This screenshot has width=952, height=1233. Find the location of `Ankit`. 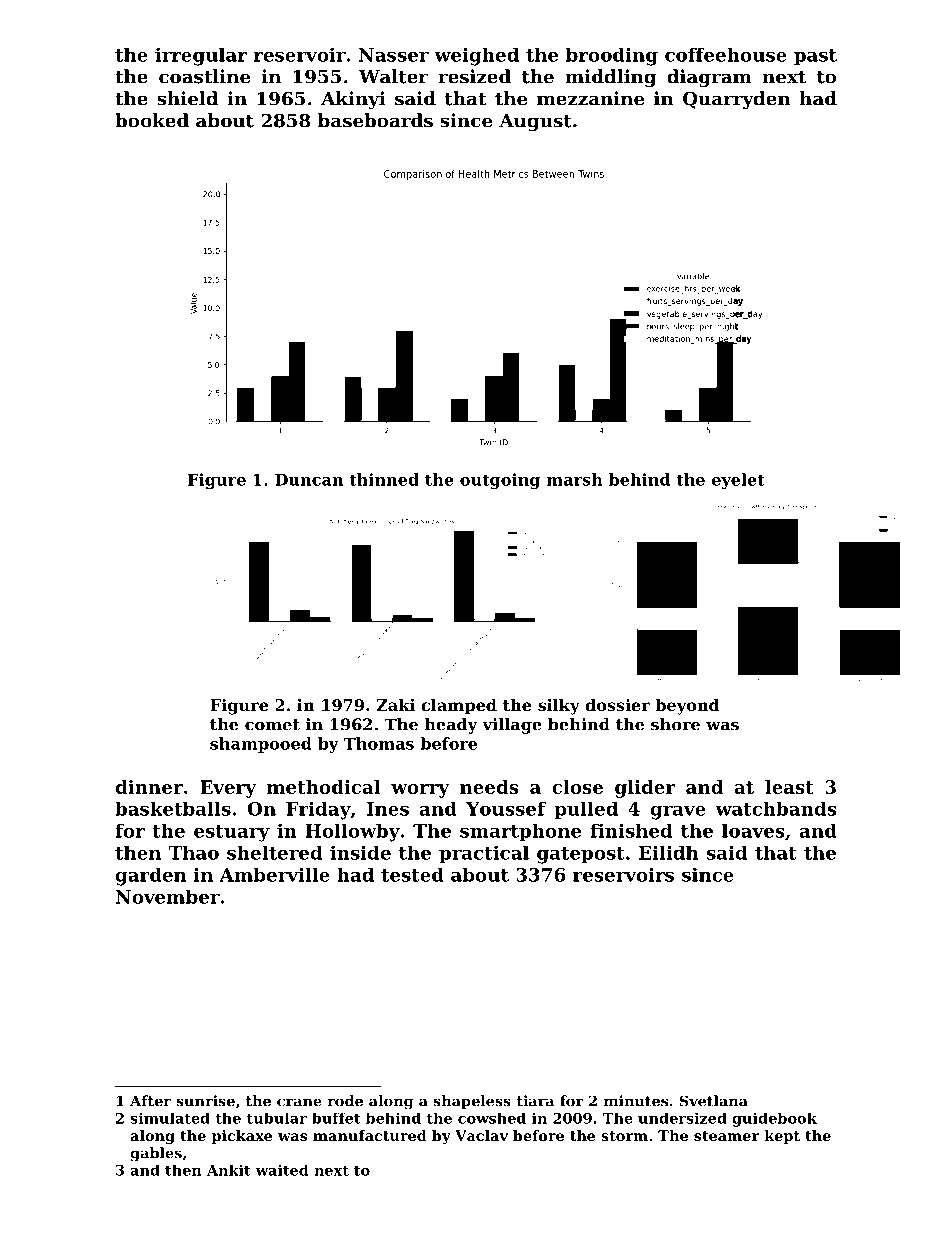

Ankit is located at coordinates (229, 1170).
